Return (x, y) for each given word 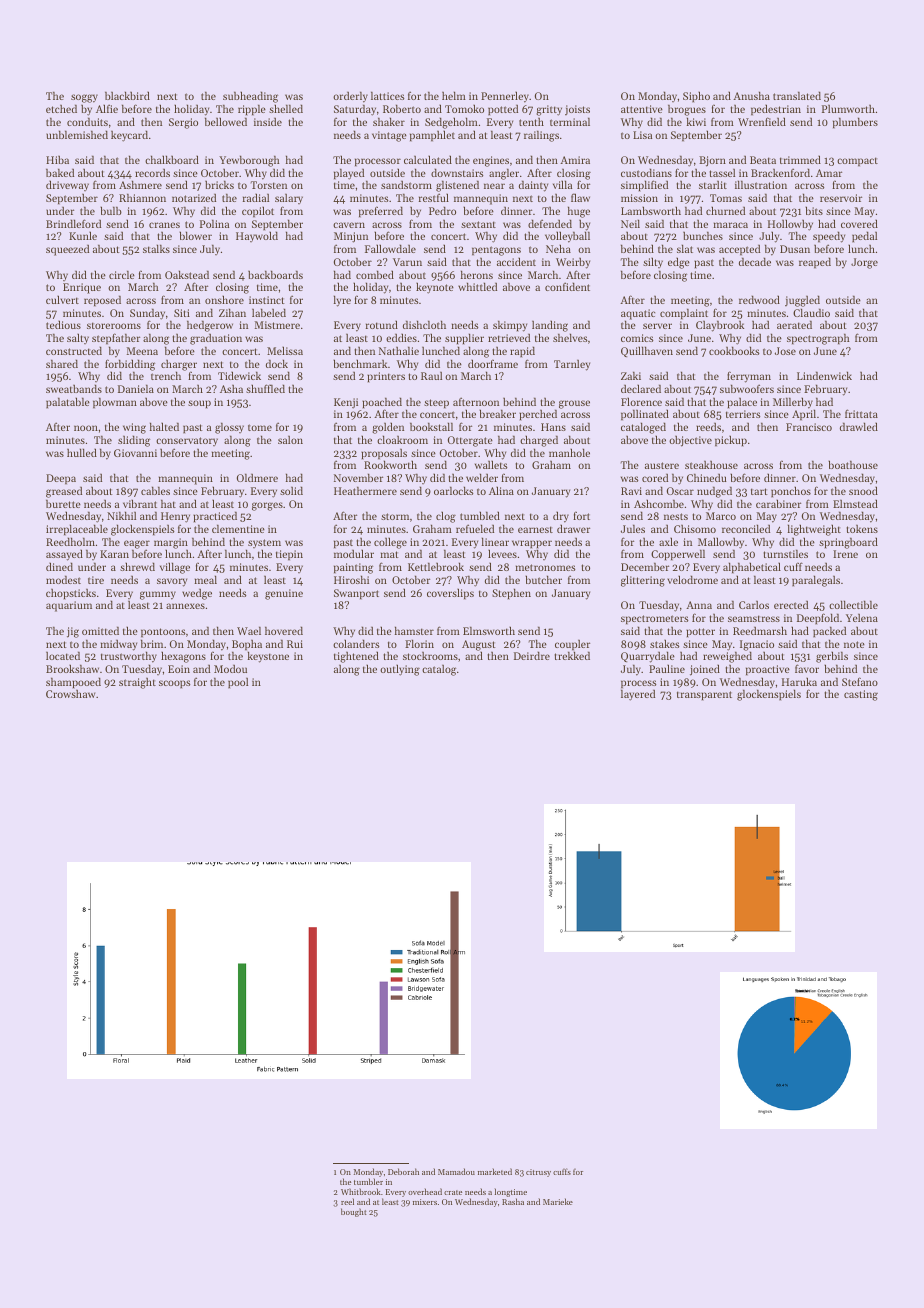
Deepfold (818, 619)
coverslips (450, 594)
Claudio (811, 312)
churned (725, 210)
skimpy (510, 326)
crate (453, 1192)
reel (347, 1201)
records (152, 173)
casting (861, 695)
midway (118, 645)
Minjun (351, 237)
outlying (400, 670)
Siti (182, 313)
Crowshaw (70, 694)
